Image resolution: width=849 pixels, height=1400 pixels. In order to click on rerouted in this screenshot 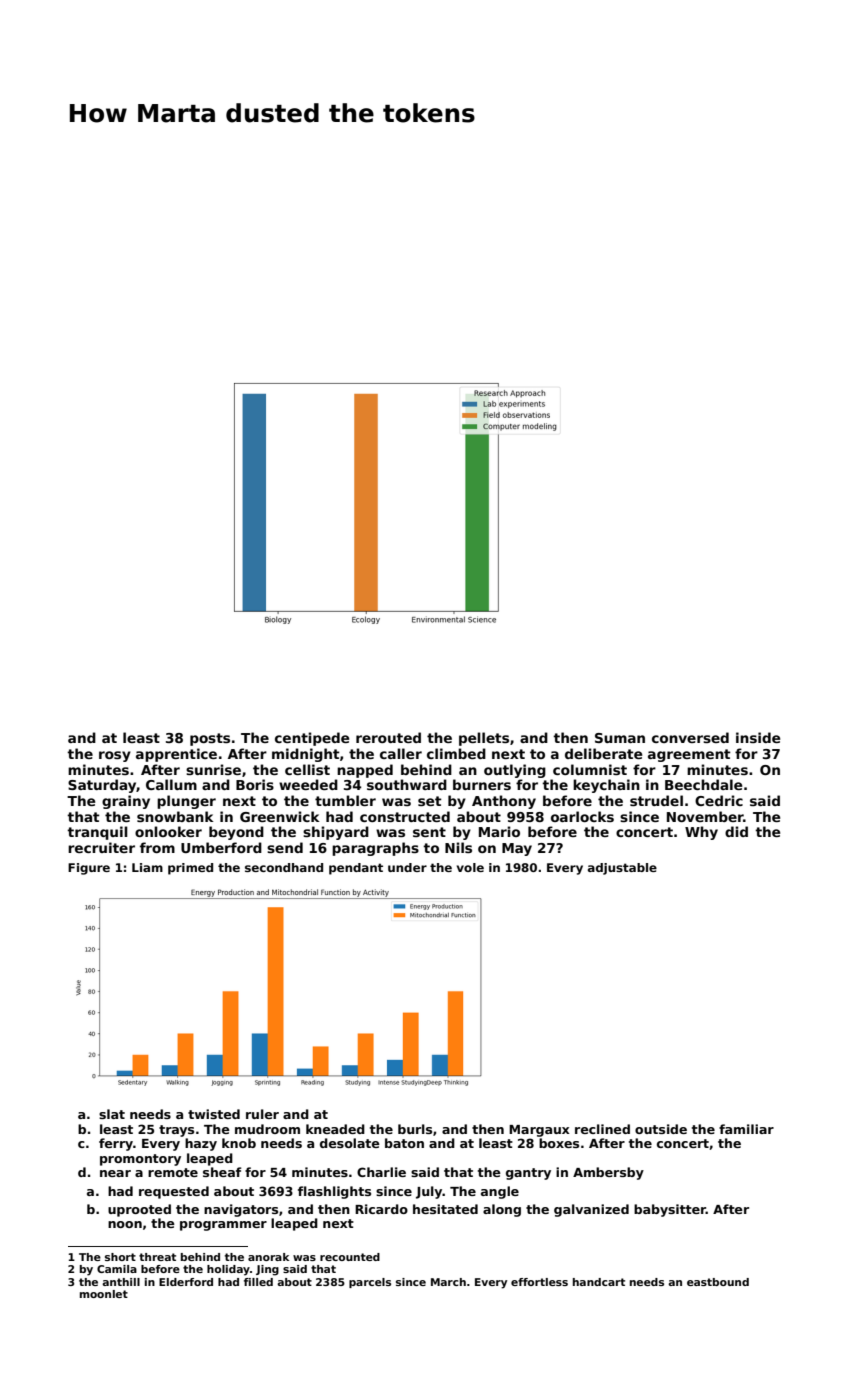, I will do `click(388, 737)`.
